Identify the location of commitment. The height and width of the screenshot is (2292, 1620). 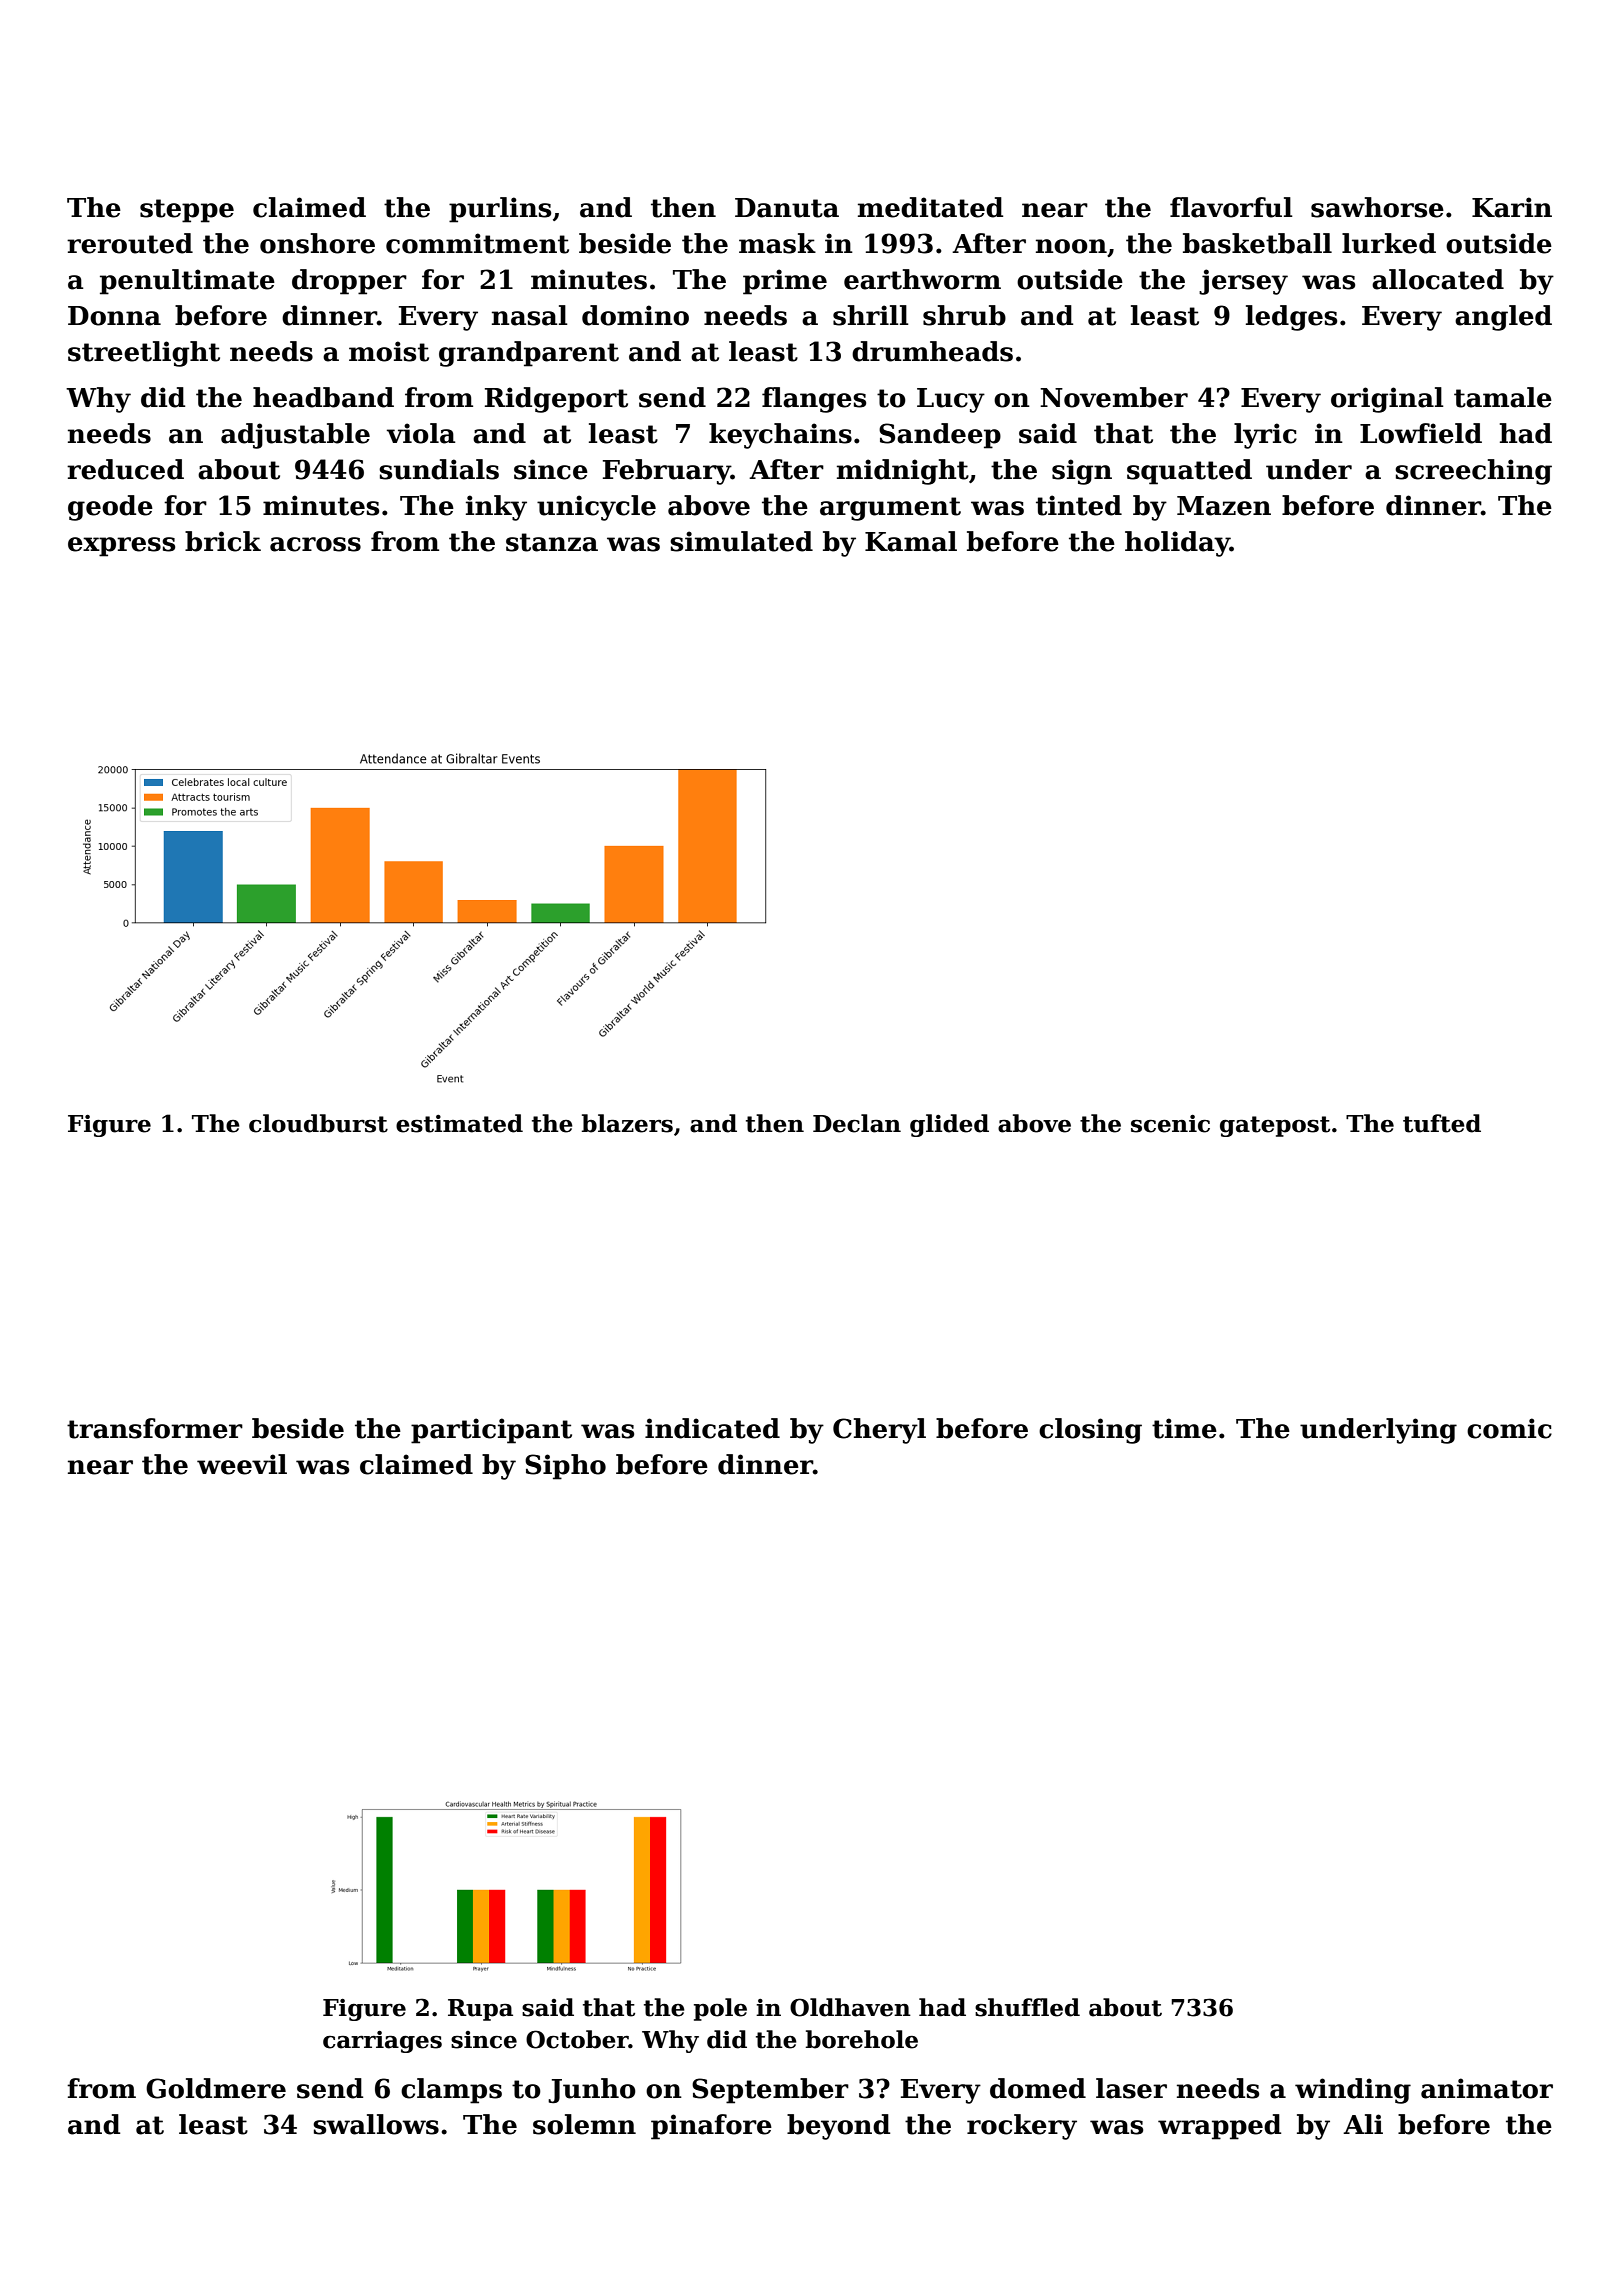
(477, 243).
